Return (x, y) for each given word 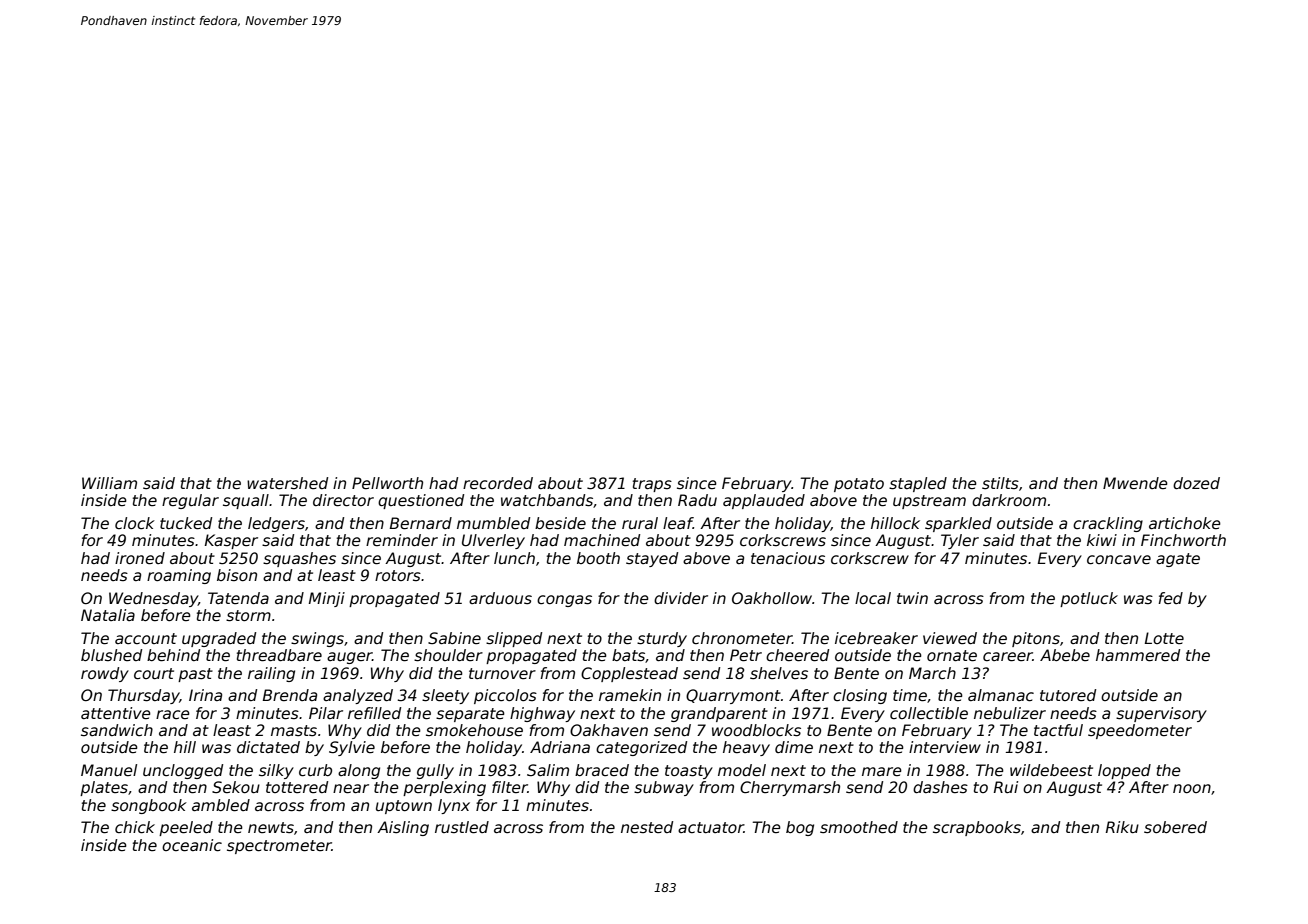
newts (271, 828)
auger (350, 658)
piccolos (505, 696)
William (109, 483)
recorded (498, 483)
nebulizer (1010, 713)
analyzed (358, 696)
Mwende (1135, 483)
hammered (1138, 655)
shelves (779, 673)
